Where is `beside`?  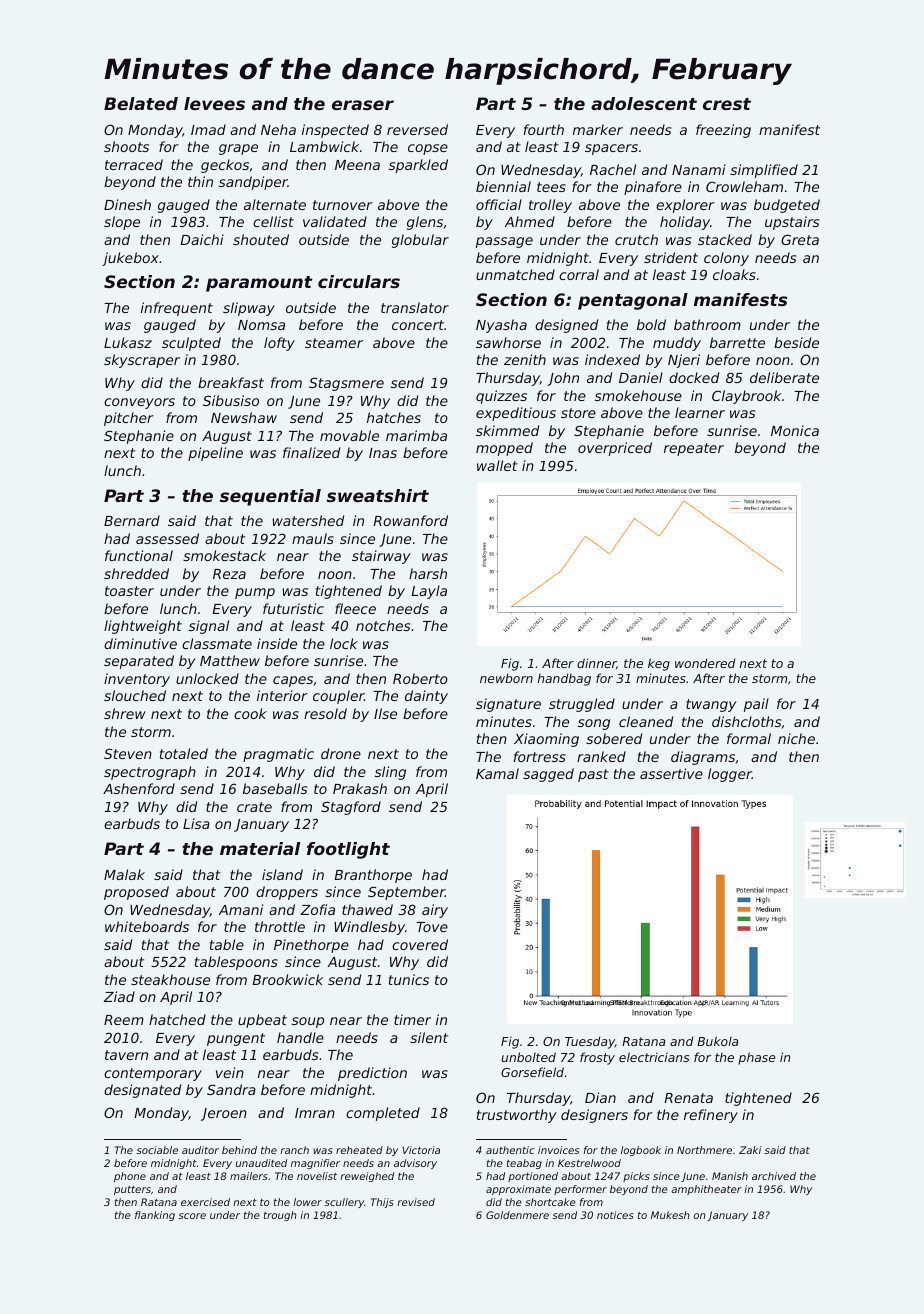
beside is located at coordinates (796, 342).
